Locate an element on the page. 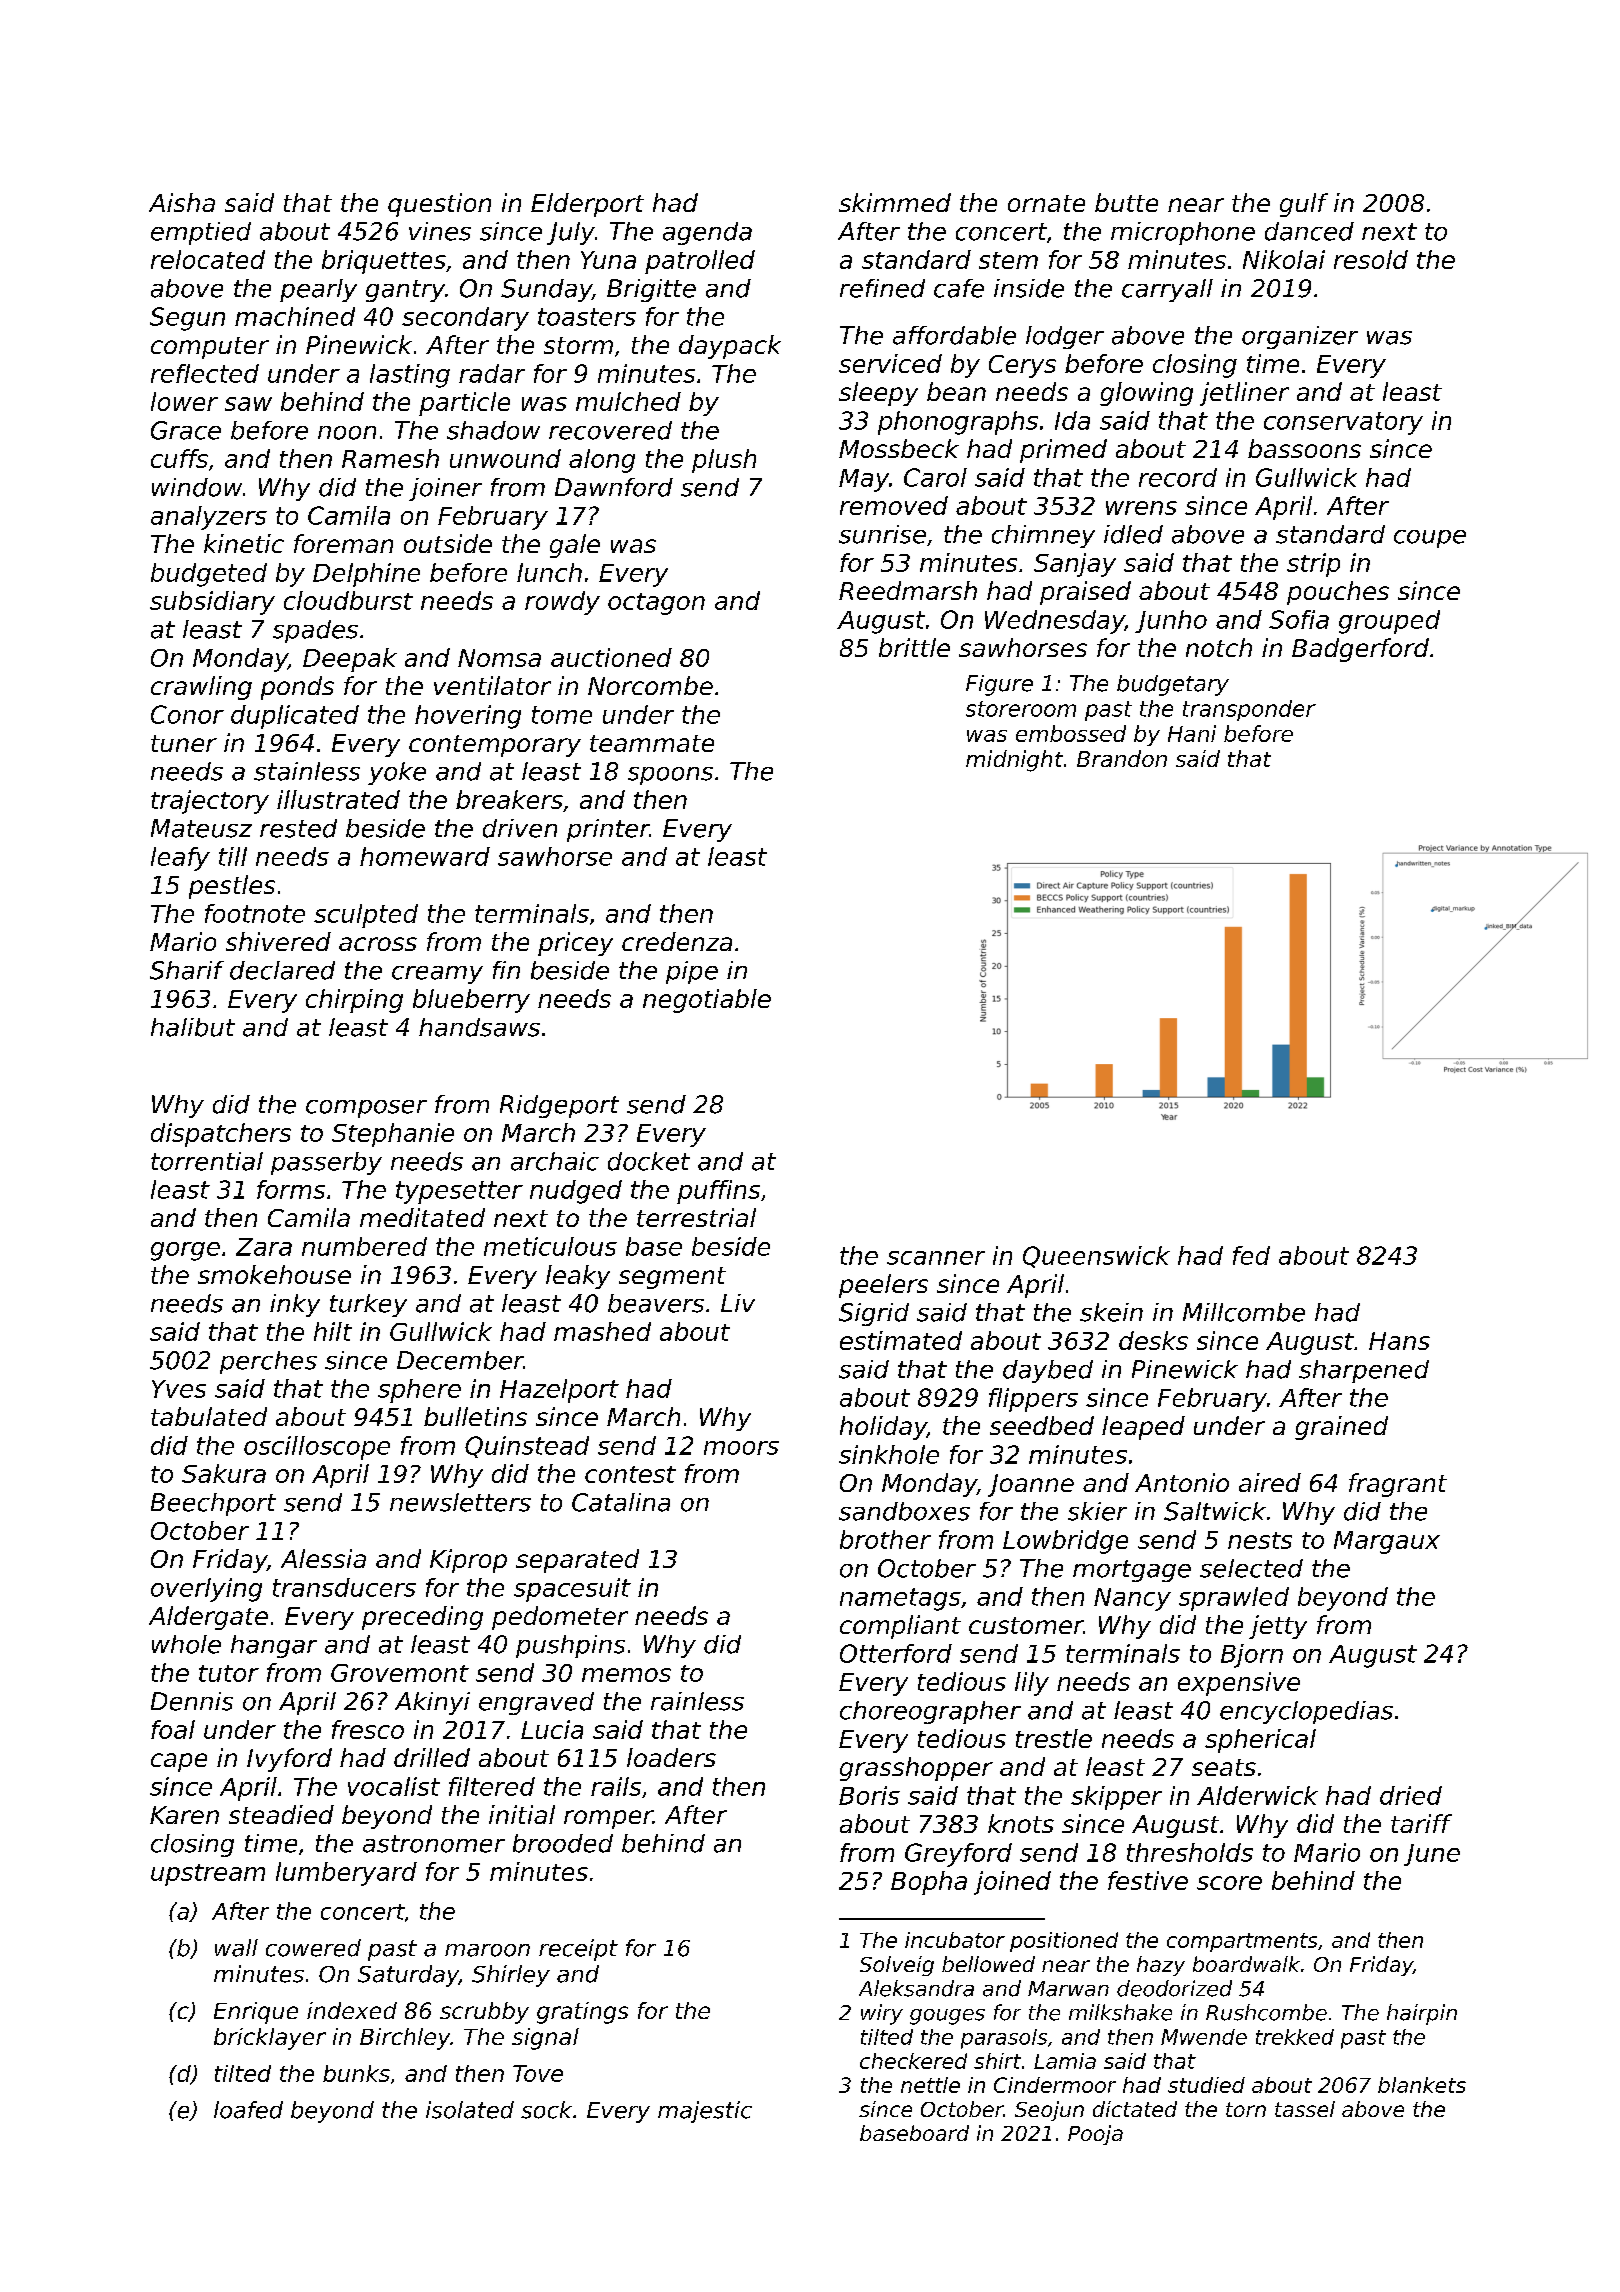 The height and width of the document is (2292, 1620). question is located at coordinates (439, 205).
